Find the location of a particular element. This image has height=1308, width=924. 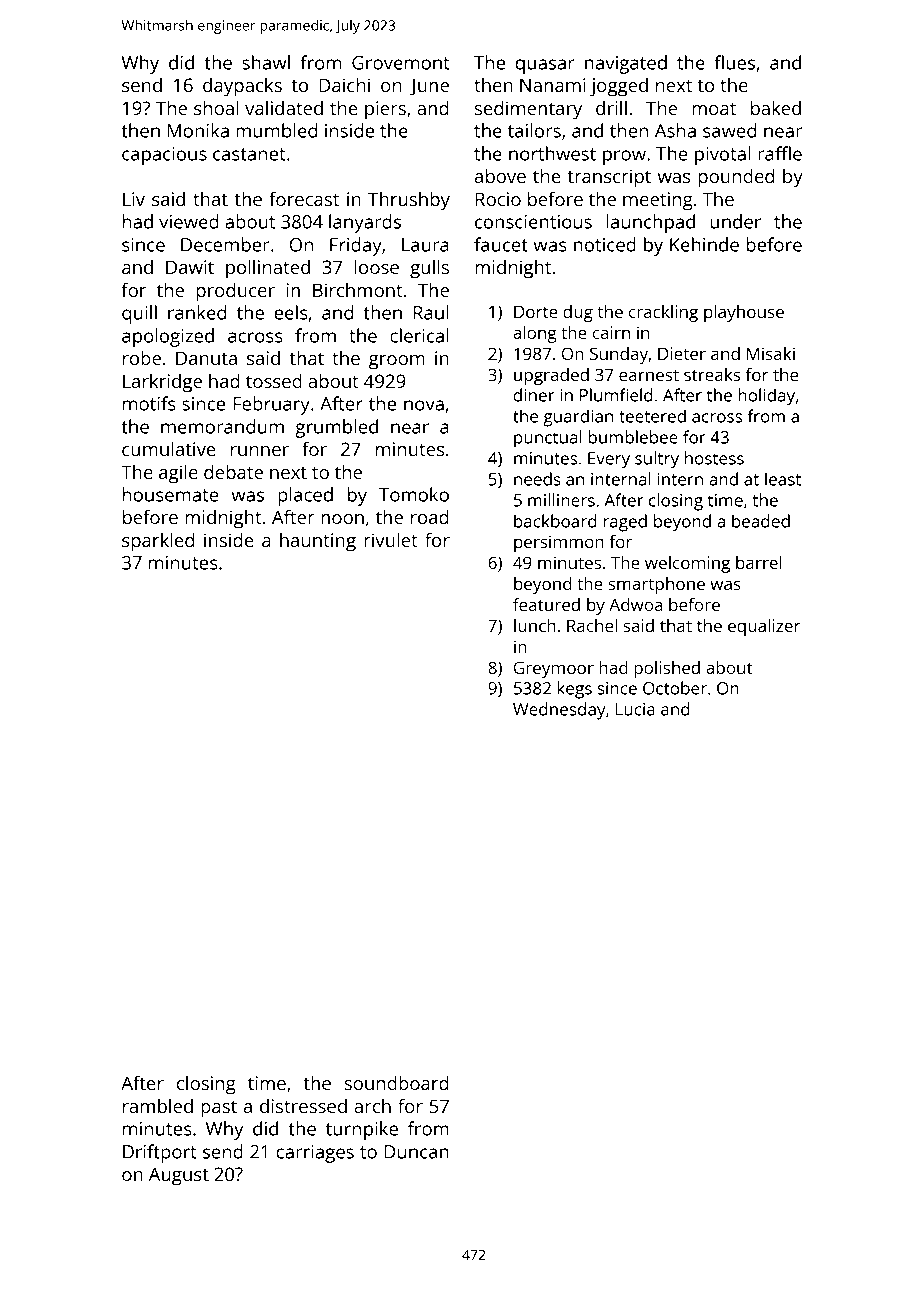

Thrushby is located at coordinates (409, 201).
